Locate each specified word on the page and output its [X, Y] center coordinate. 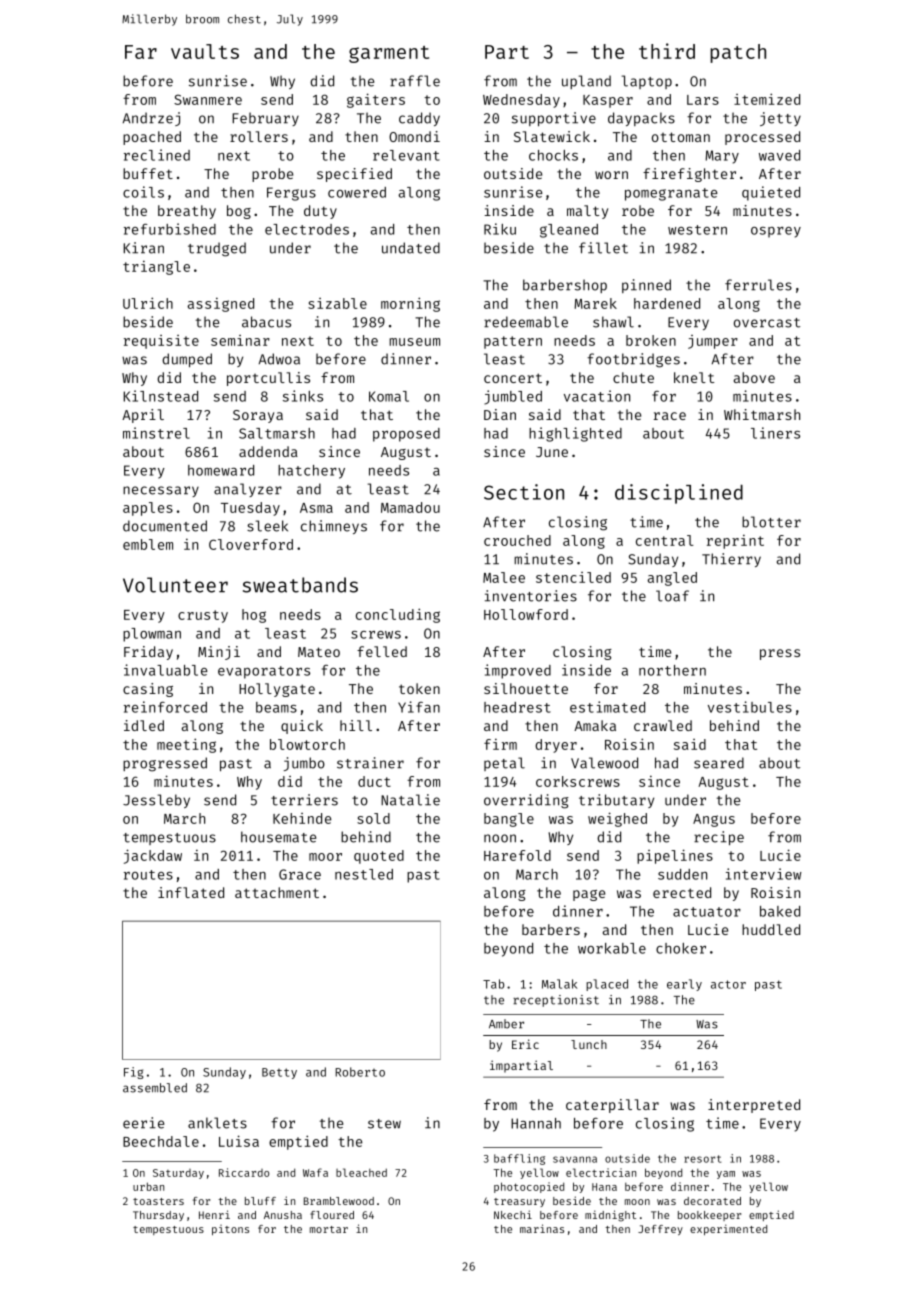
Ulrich [148, 303]
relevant [406, 155]
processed [762, 138]
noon [500, 838]
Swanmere [208, 99]
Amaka [595, 725]
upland [586, 82]
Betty [279, 1073]
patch [738, 53]
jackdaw [153, 856]
